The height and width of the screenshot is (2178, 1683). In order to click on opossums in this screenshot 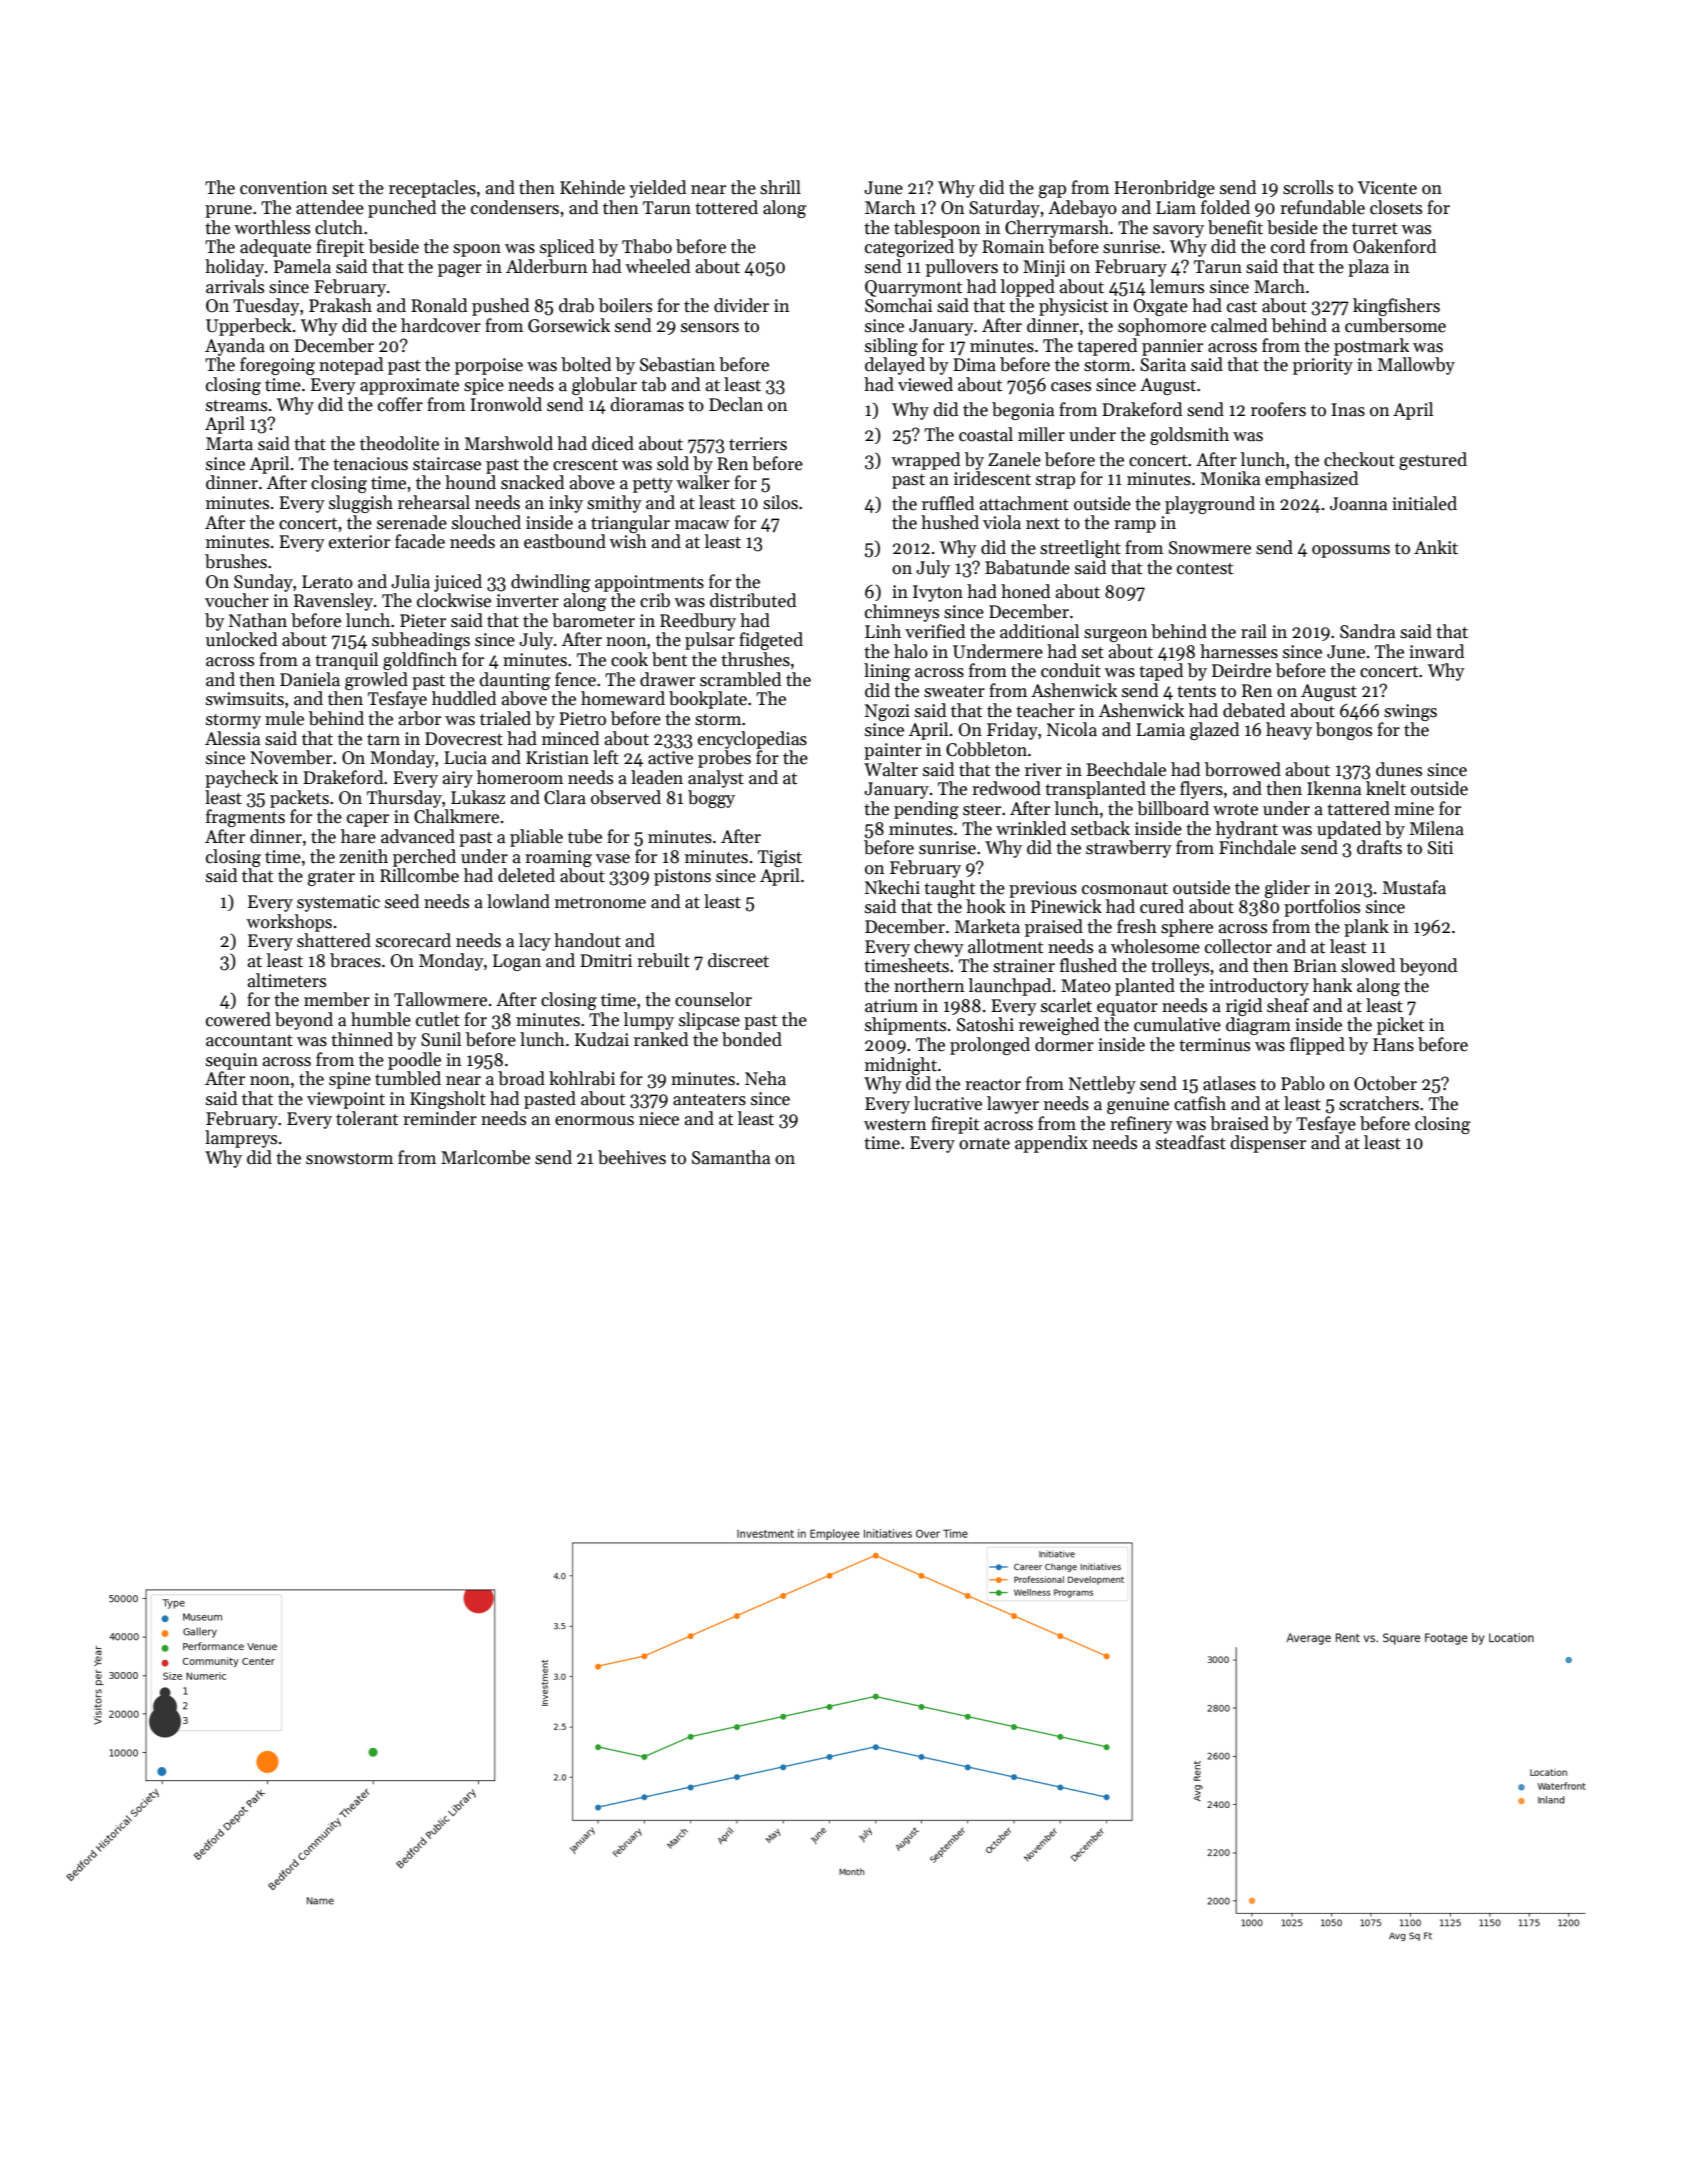, I will do `click(1351, 551)`.
